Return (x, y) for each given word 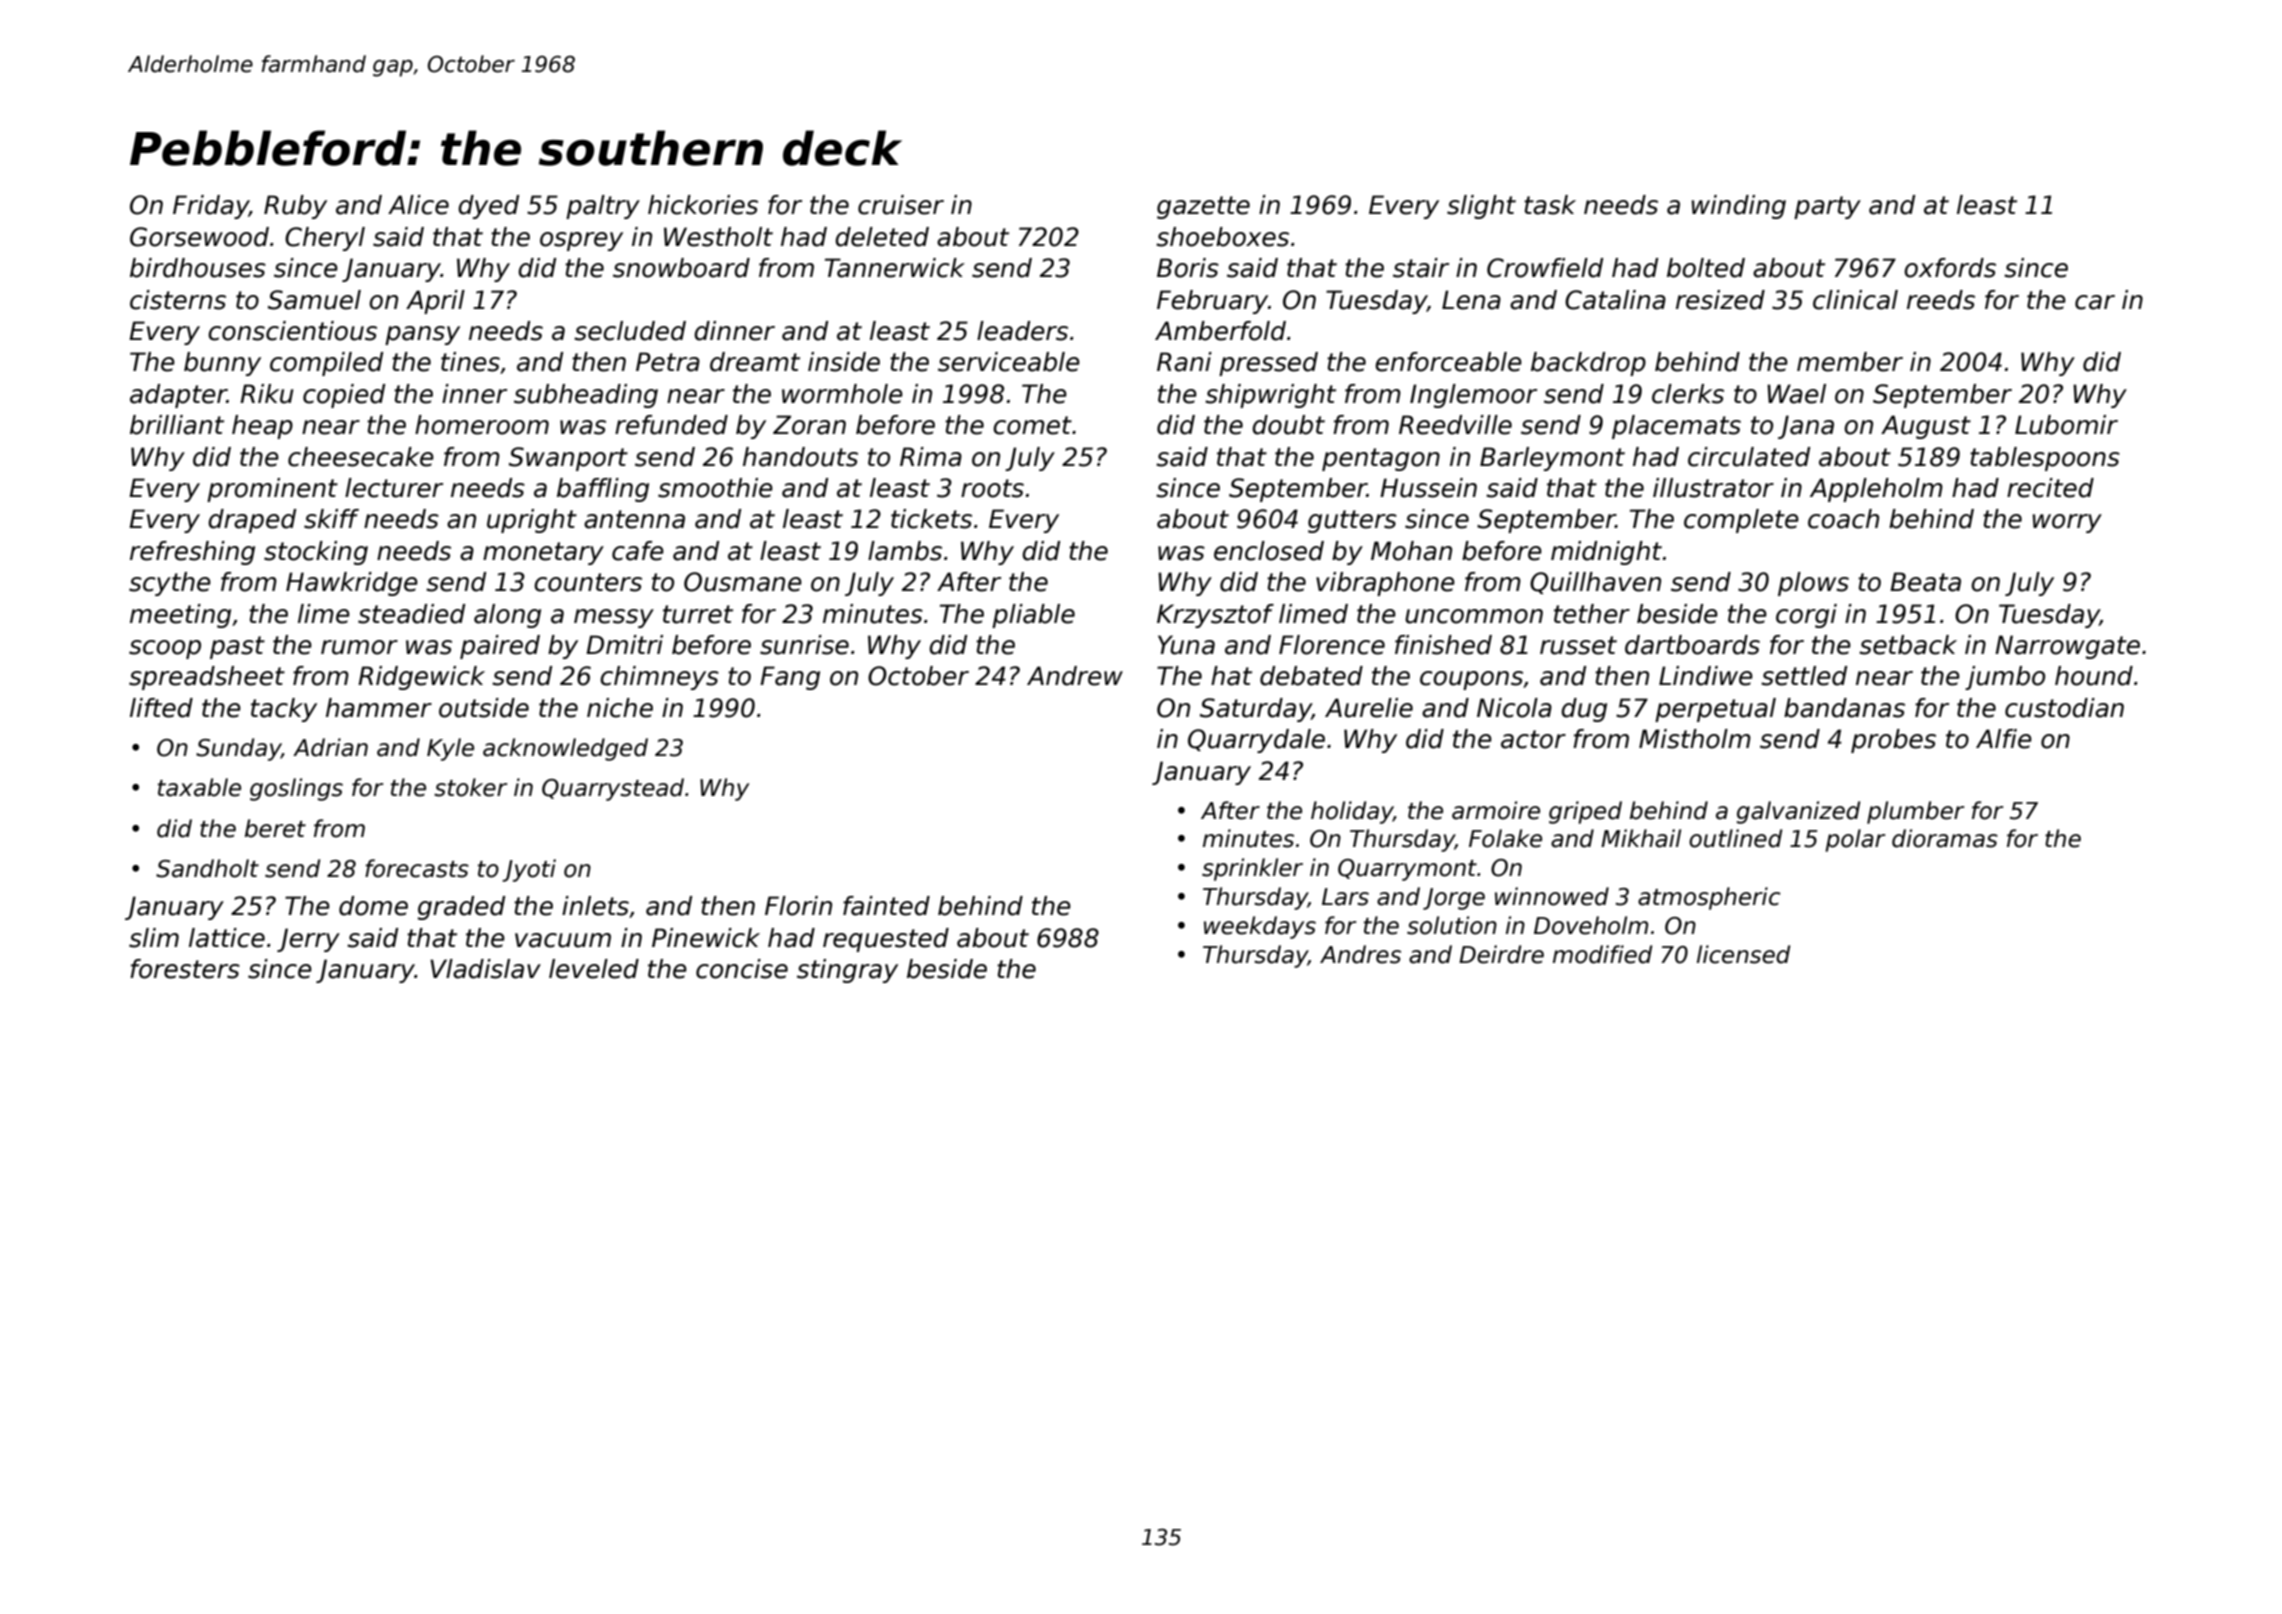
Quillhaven (1595, 583)
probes (1893, 741)
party (1827, 207)
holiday (1352, 812)
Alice (418, 205)
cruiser (901, 205)
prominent (272, 490)
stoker (471, 787)
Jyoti (529, 870)
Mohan (1411, 551)
